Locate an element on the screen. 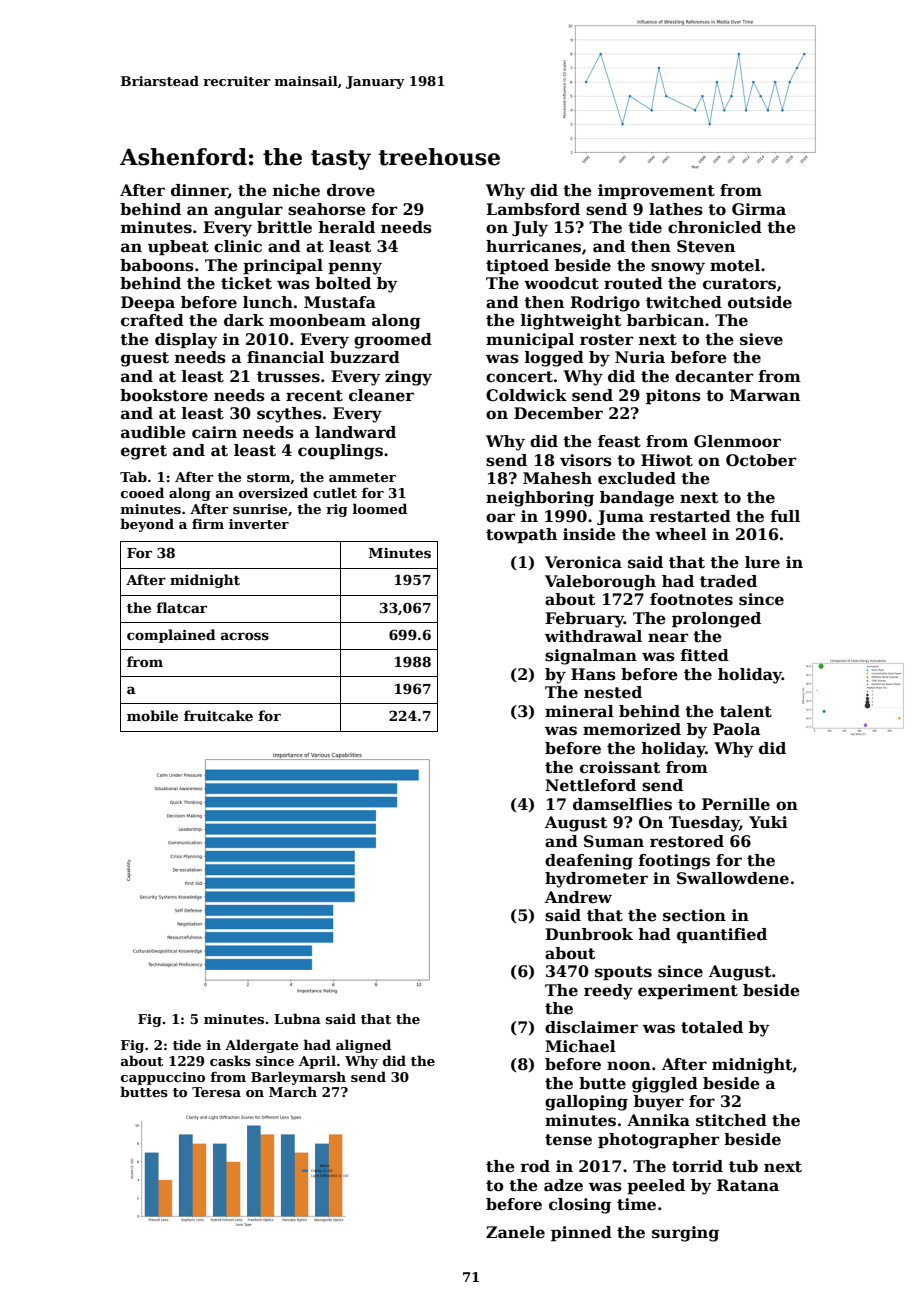 This screenshot has width=924, height=1314. dark is located at coordinates (244, 320).
